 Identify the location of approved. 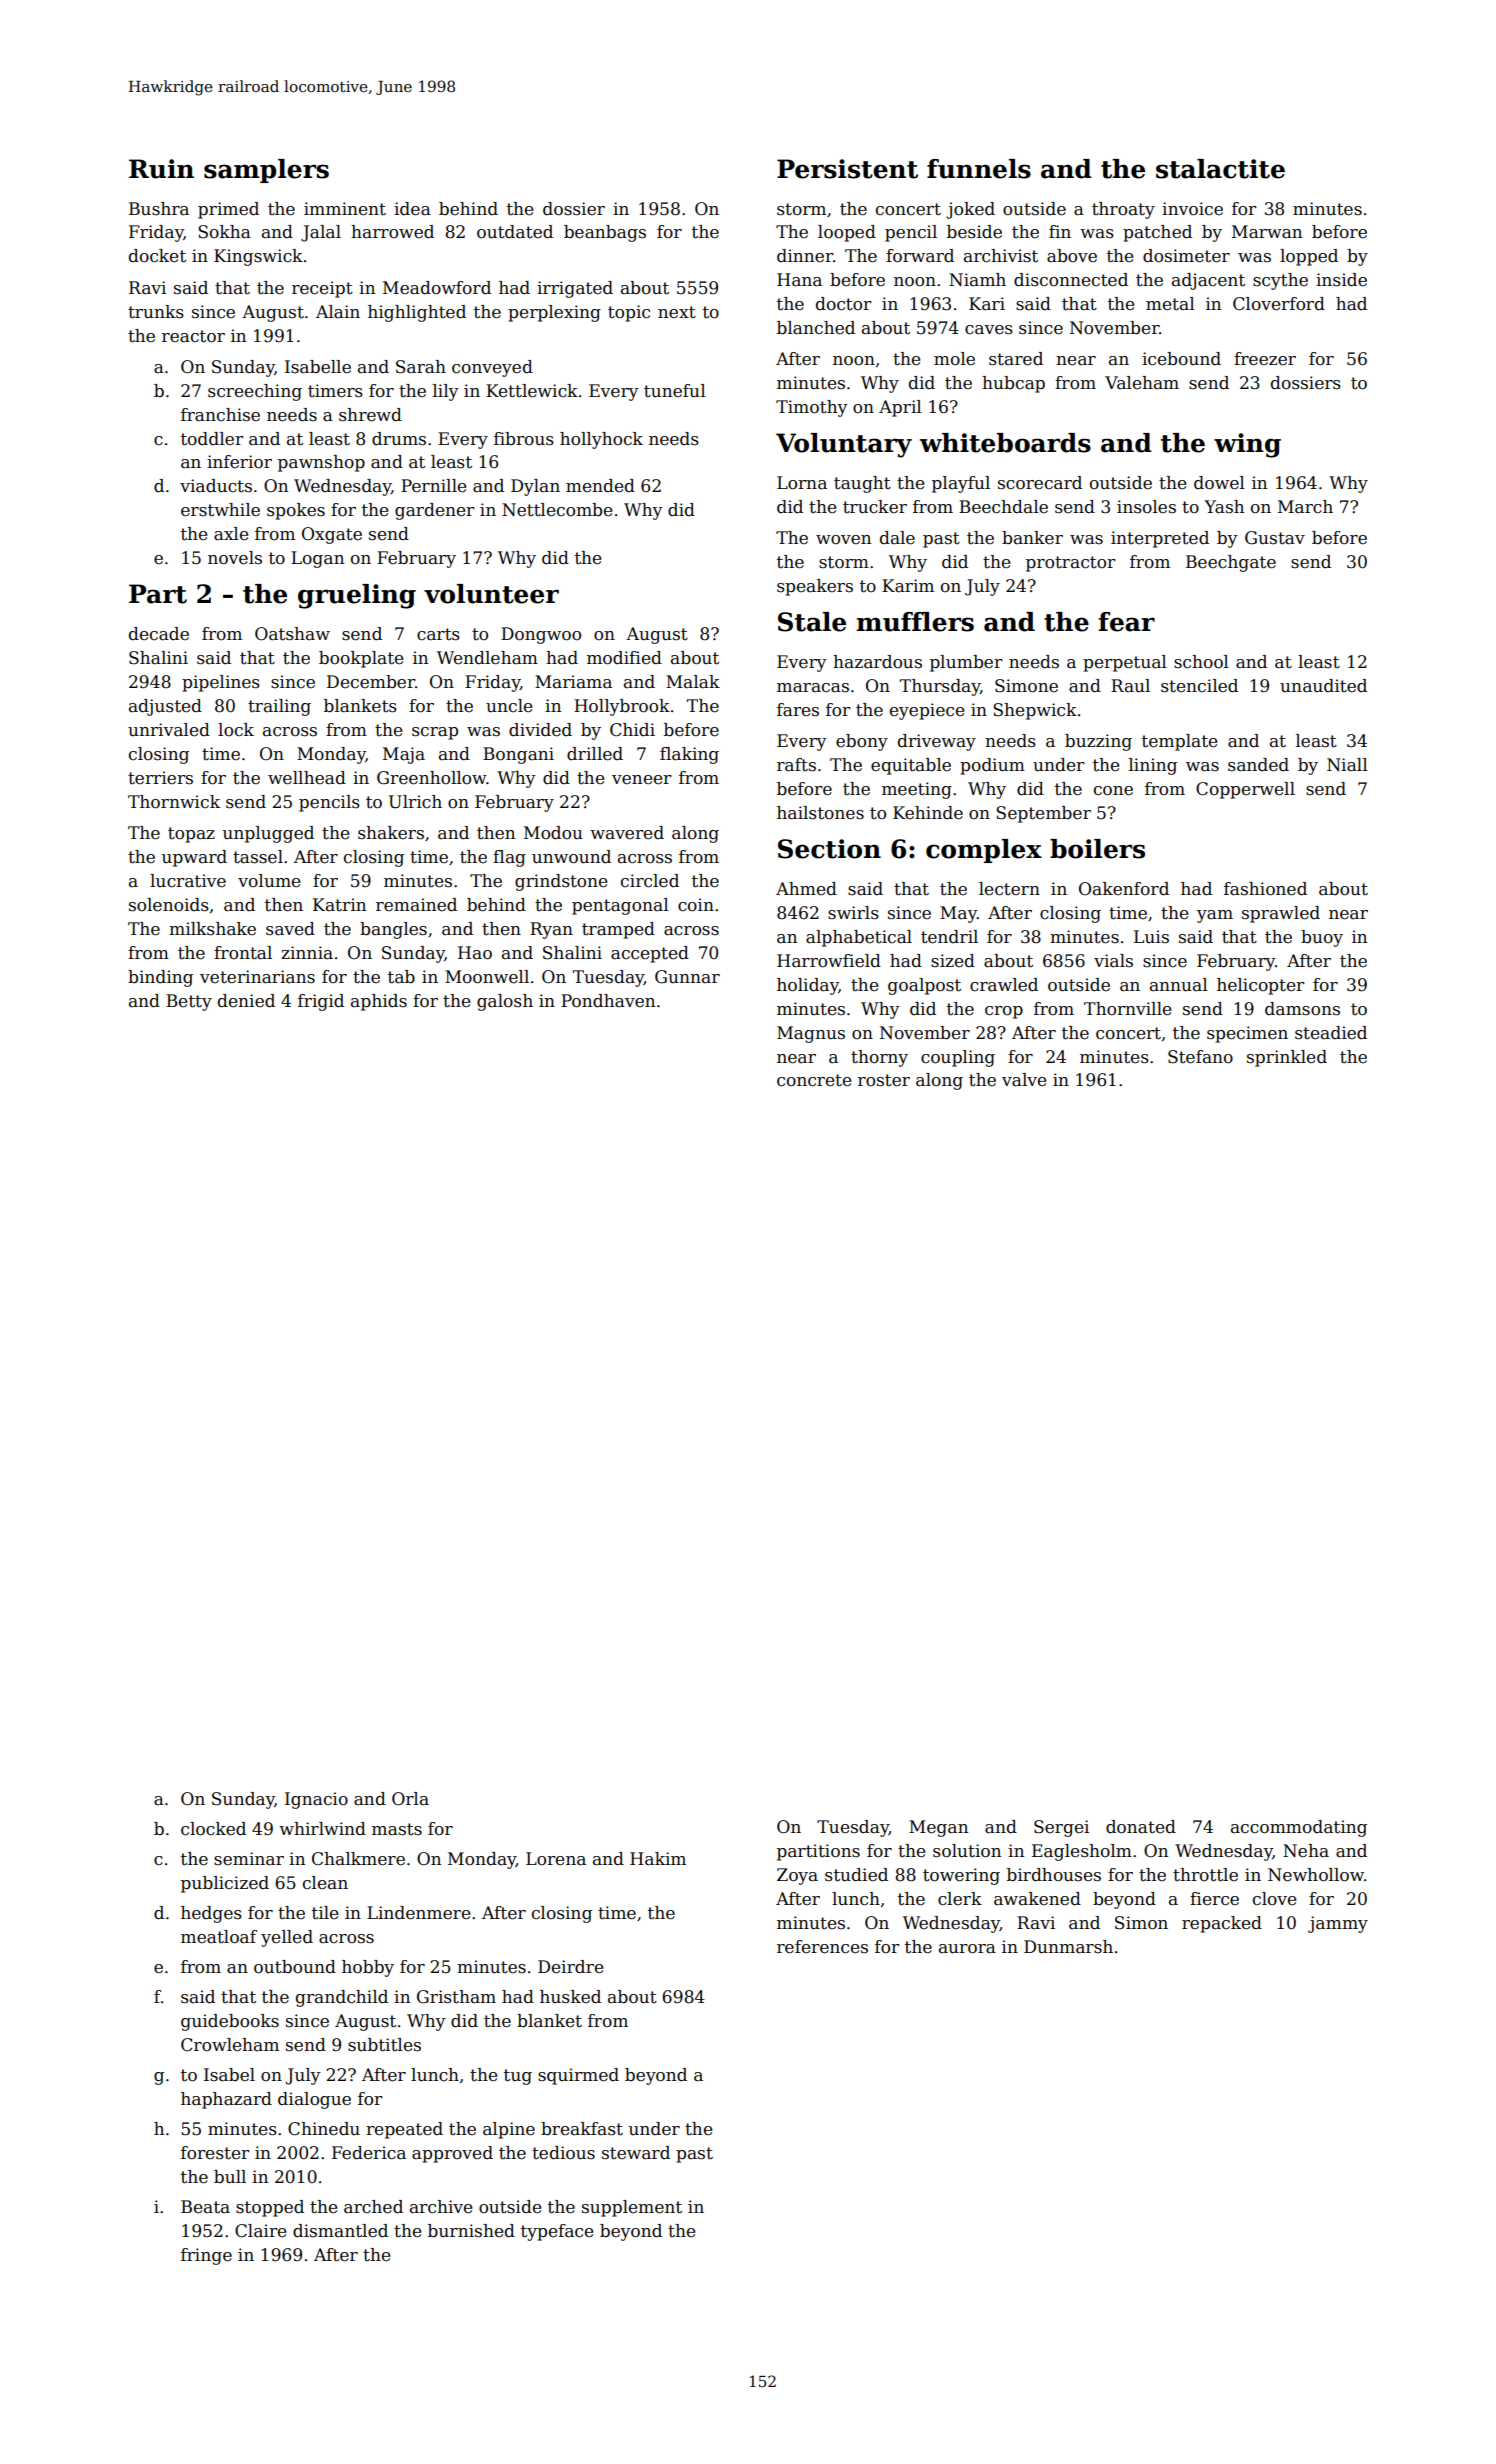
(452, 2154).
